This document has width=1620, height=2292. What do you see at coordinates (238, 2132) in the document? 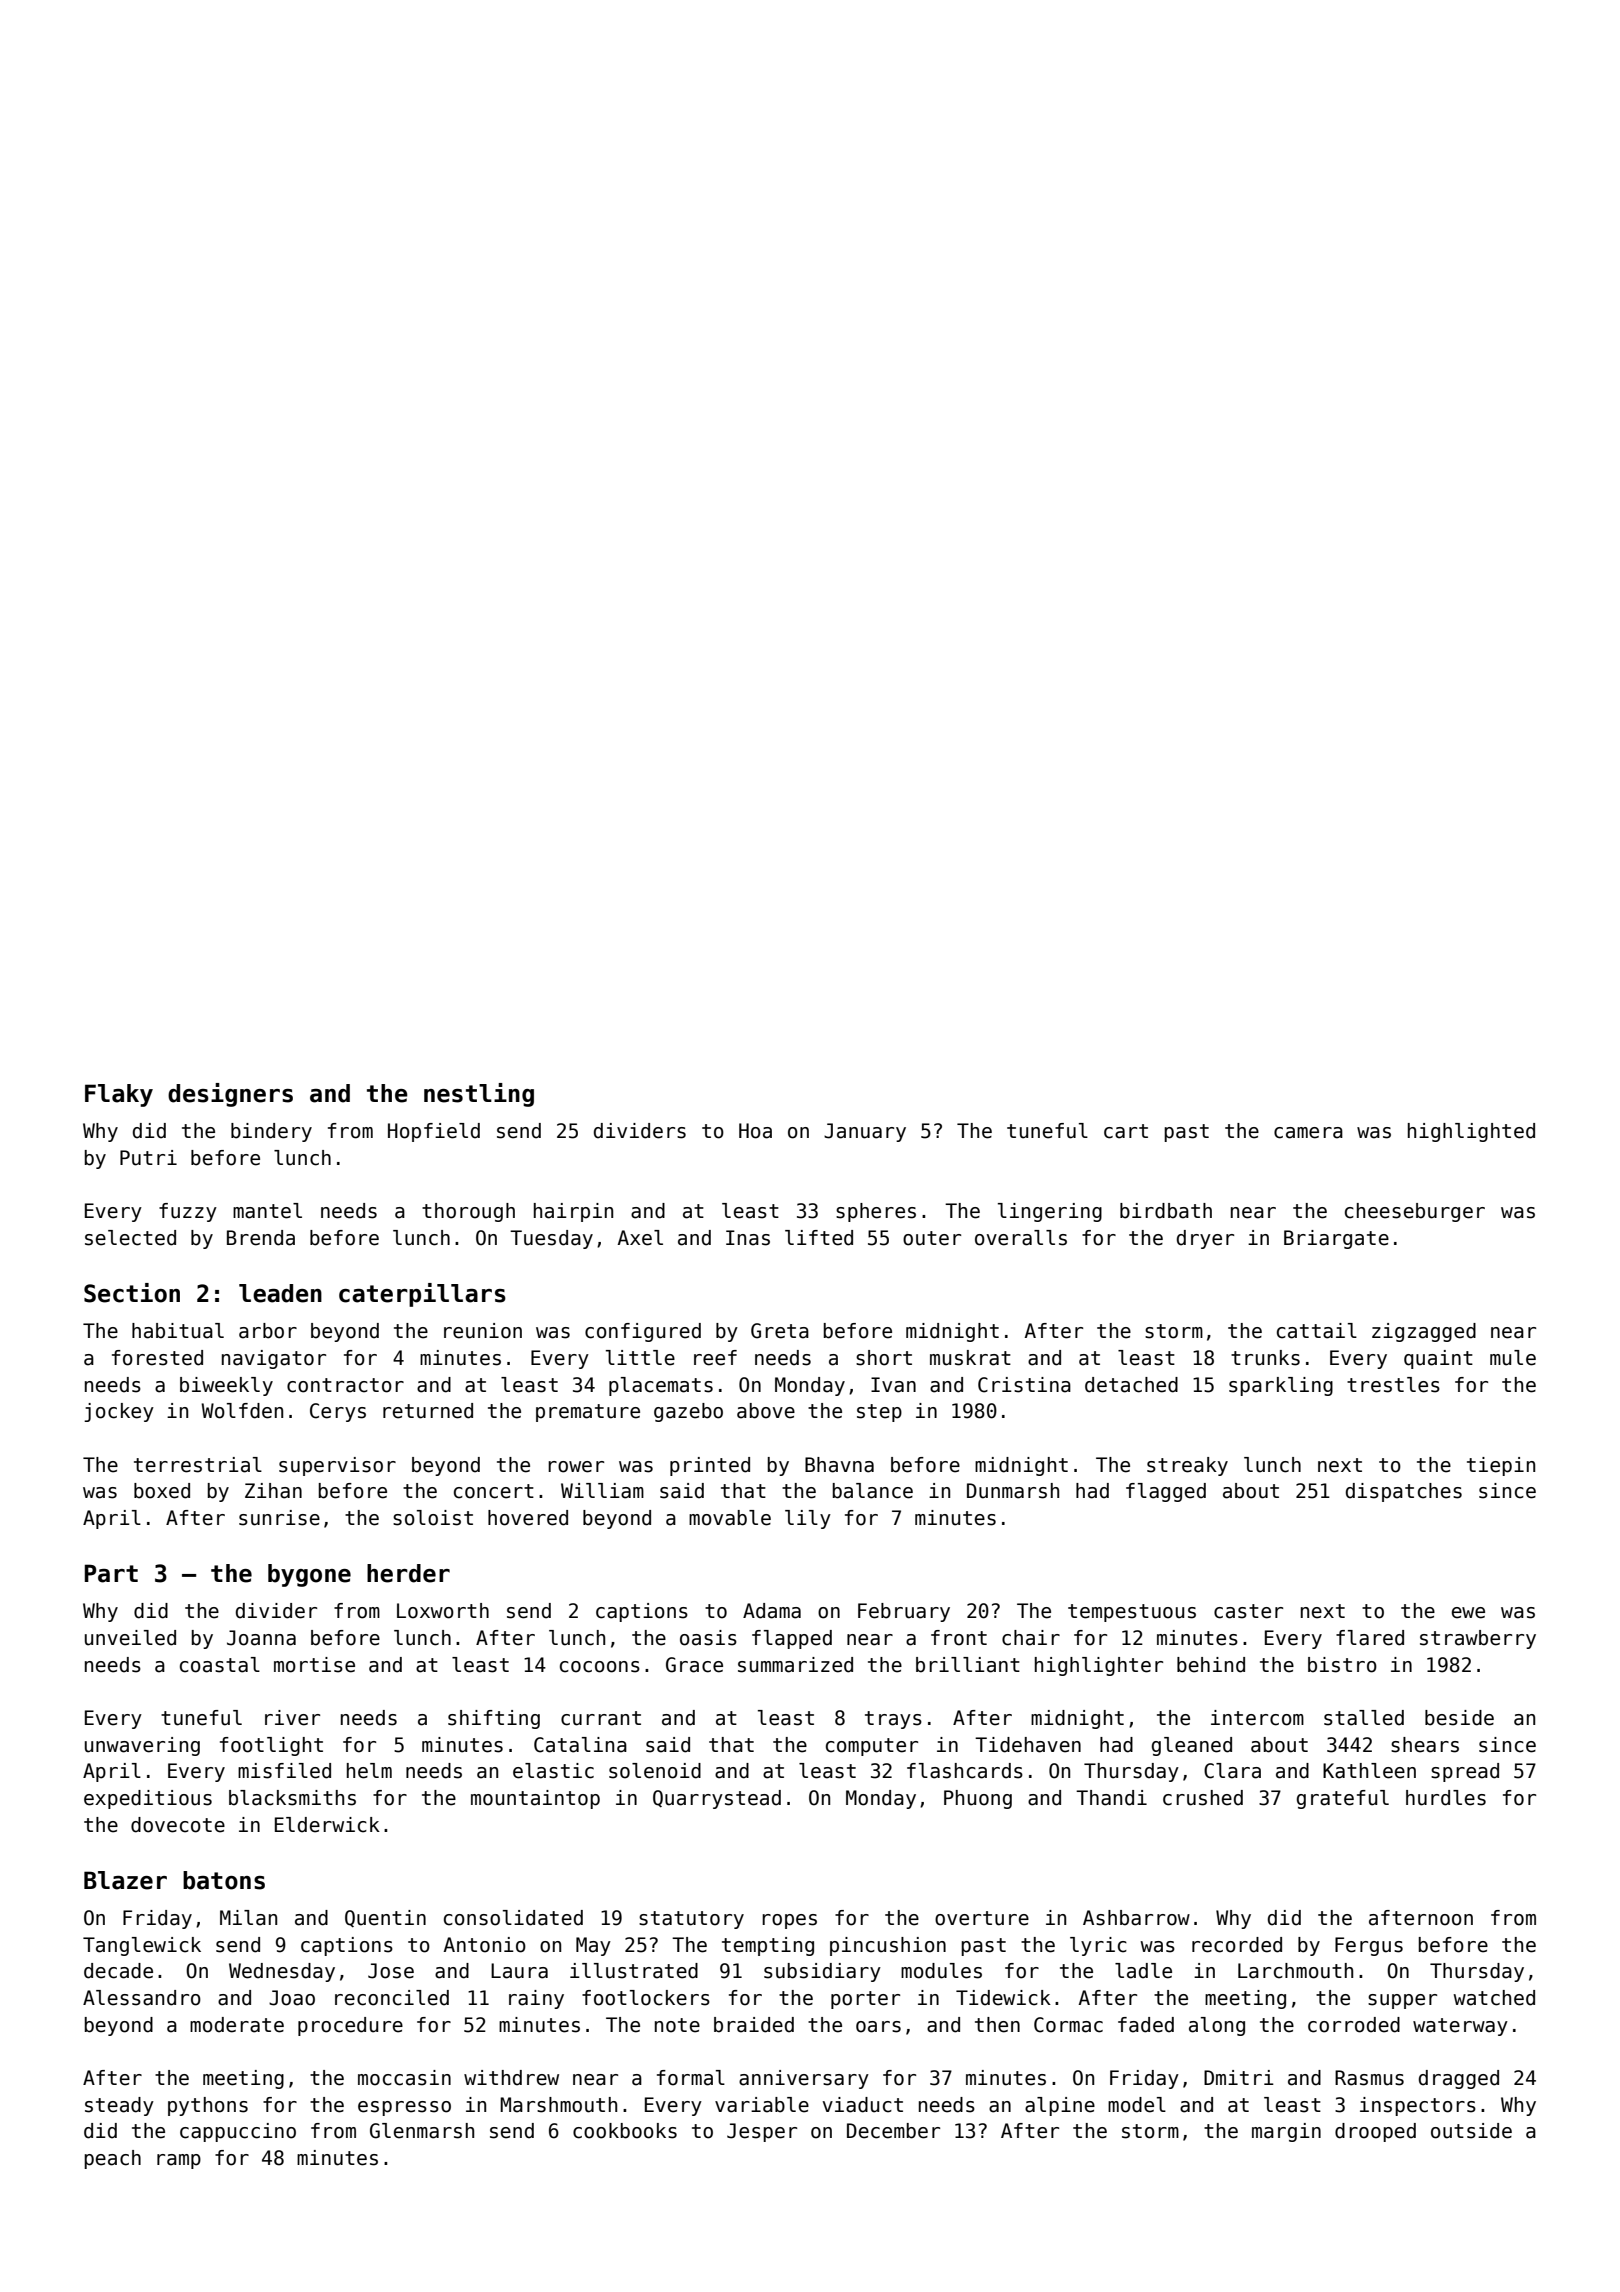
I see `cappuccino` at bounding box center [238, 2132].
